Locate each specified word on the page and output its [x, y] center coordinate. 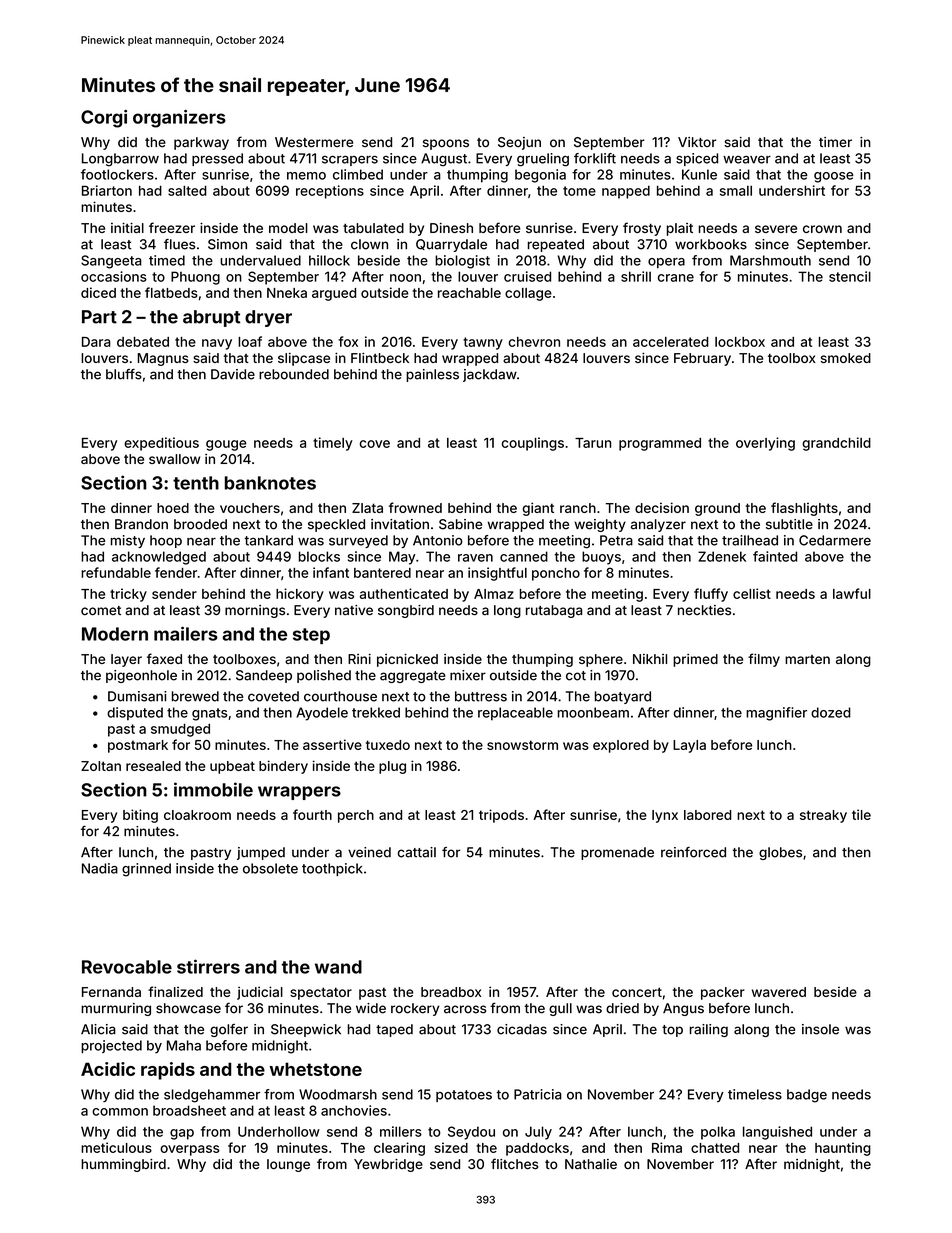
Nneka [287, 293]
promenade [617, 853]
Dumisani [137, 696]
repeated [556, 245]
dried [622, 1008]
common [120, 1112]
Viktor [697, 142]
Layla [689, 746]
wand [338, 967]
